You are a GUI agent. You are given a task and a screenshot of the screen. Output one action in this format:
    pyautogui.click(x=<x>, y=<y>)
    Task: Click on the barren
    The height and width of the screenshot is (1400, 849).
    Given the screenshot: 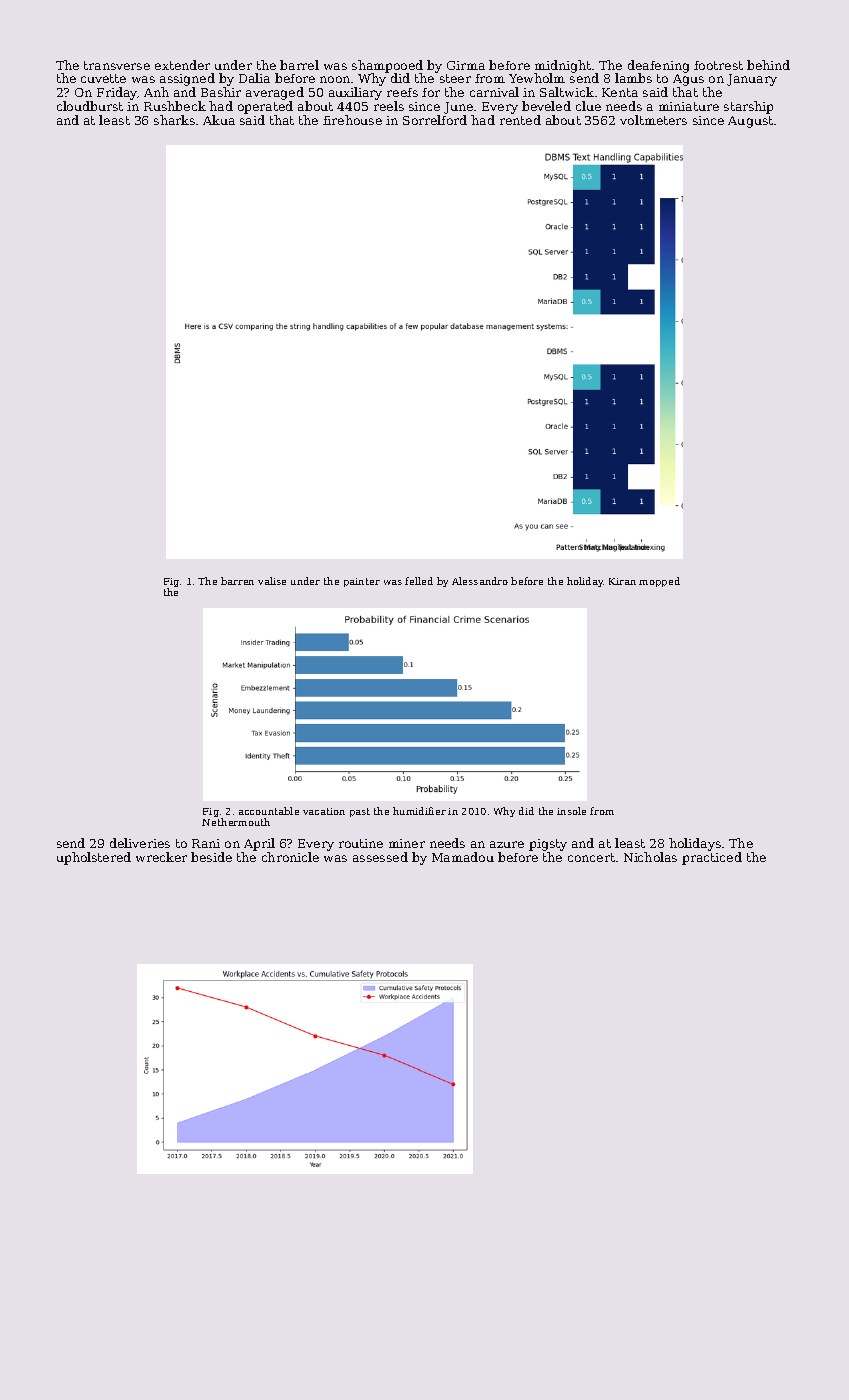 What is the action you would take?
    pyautogui.click(x=237, y=581)
